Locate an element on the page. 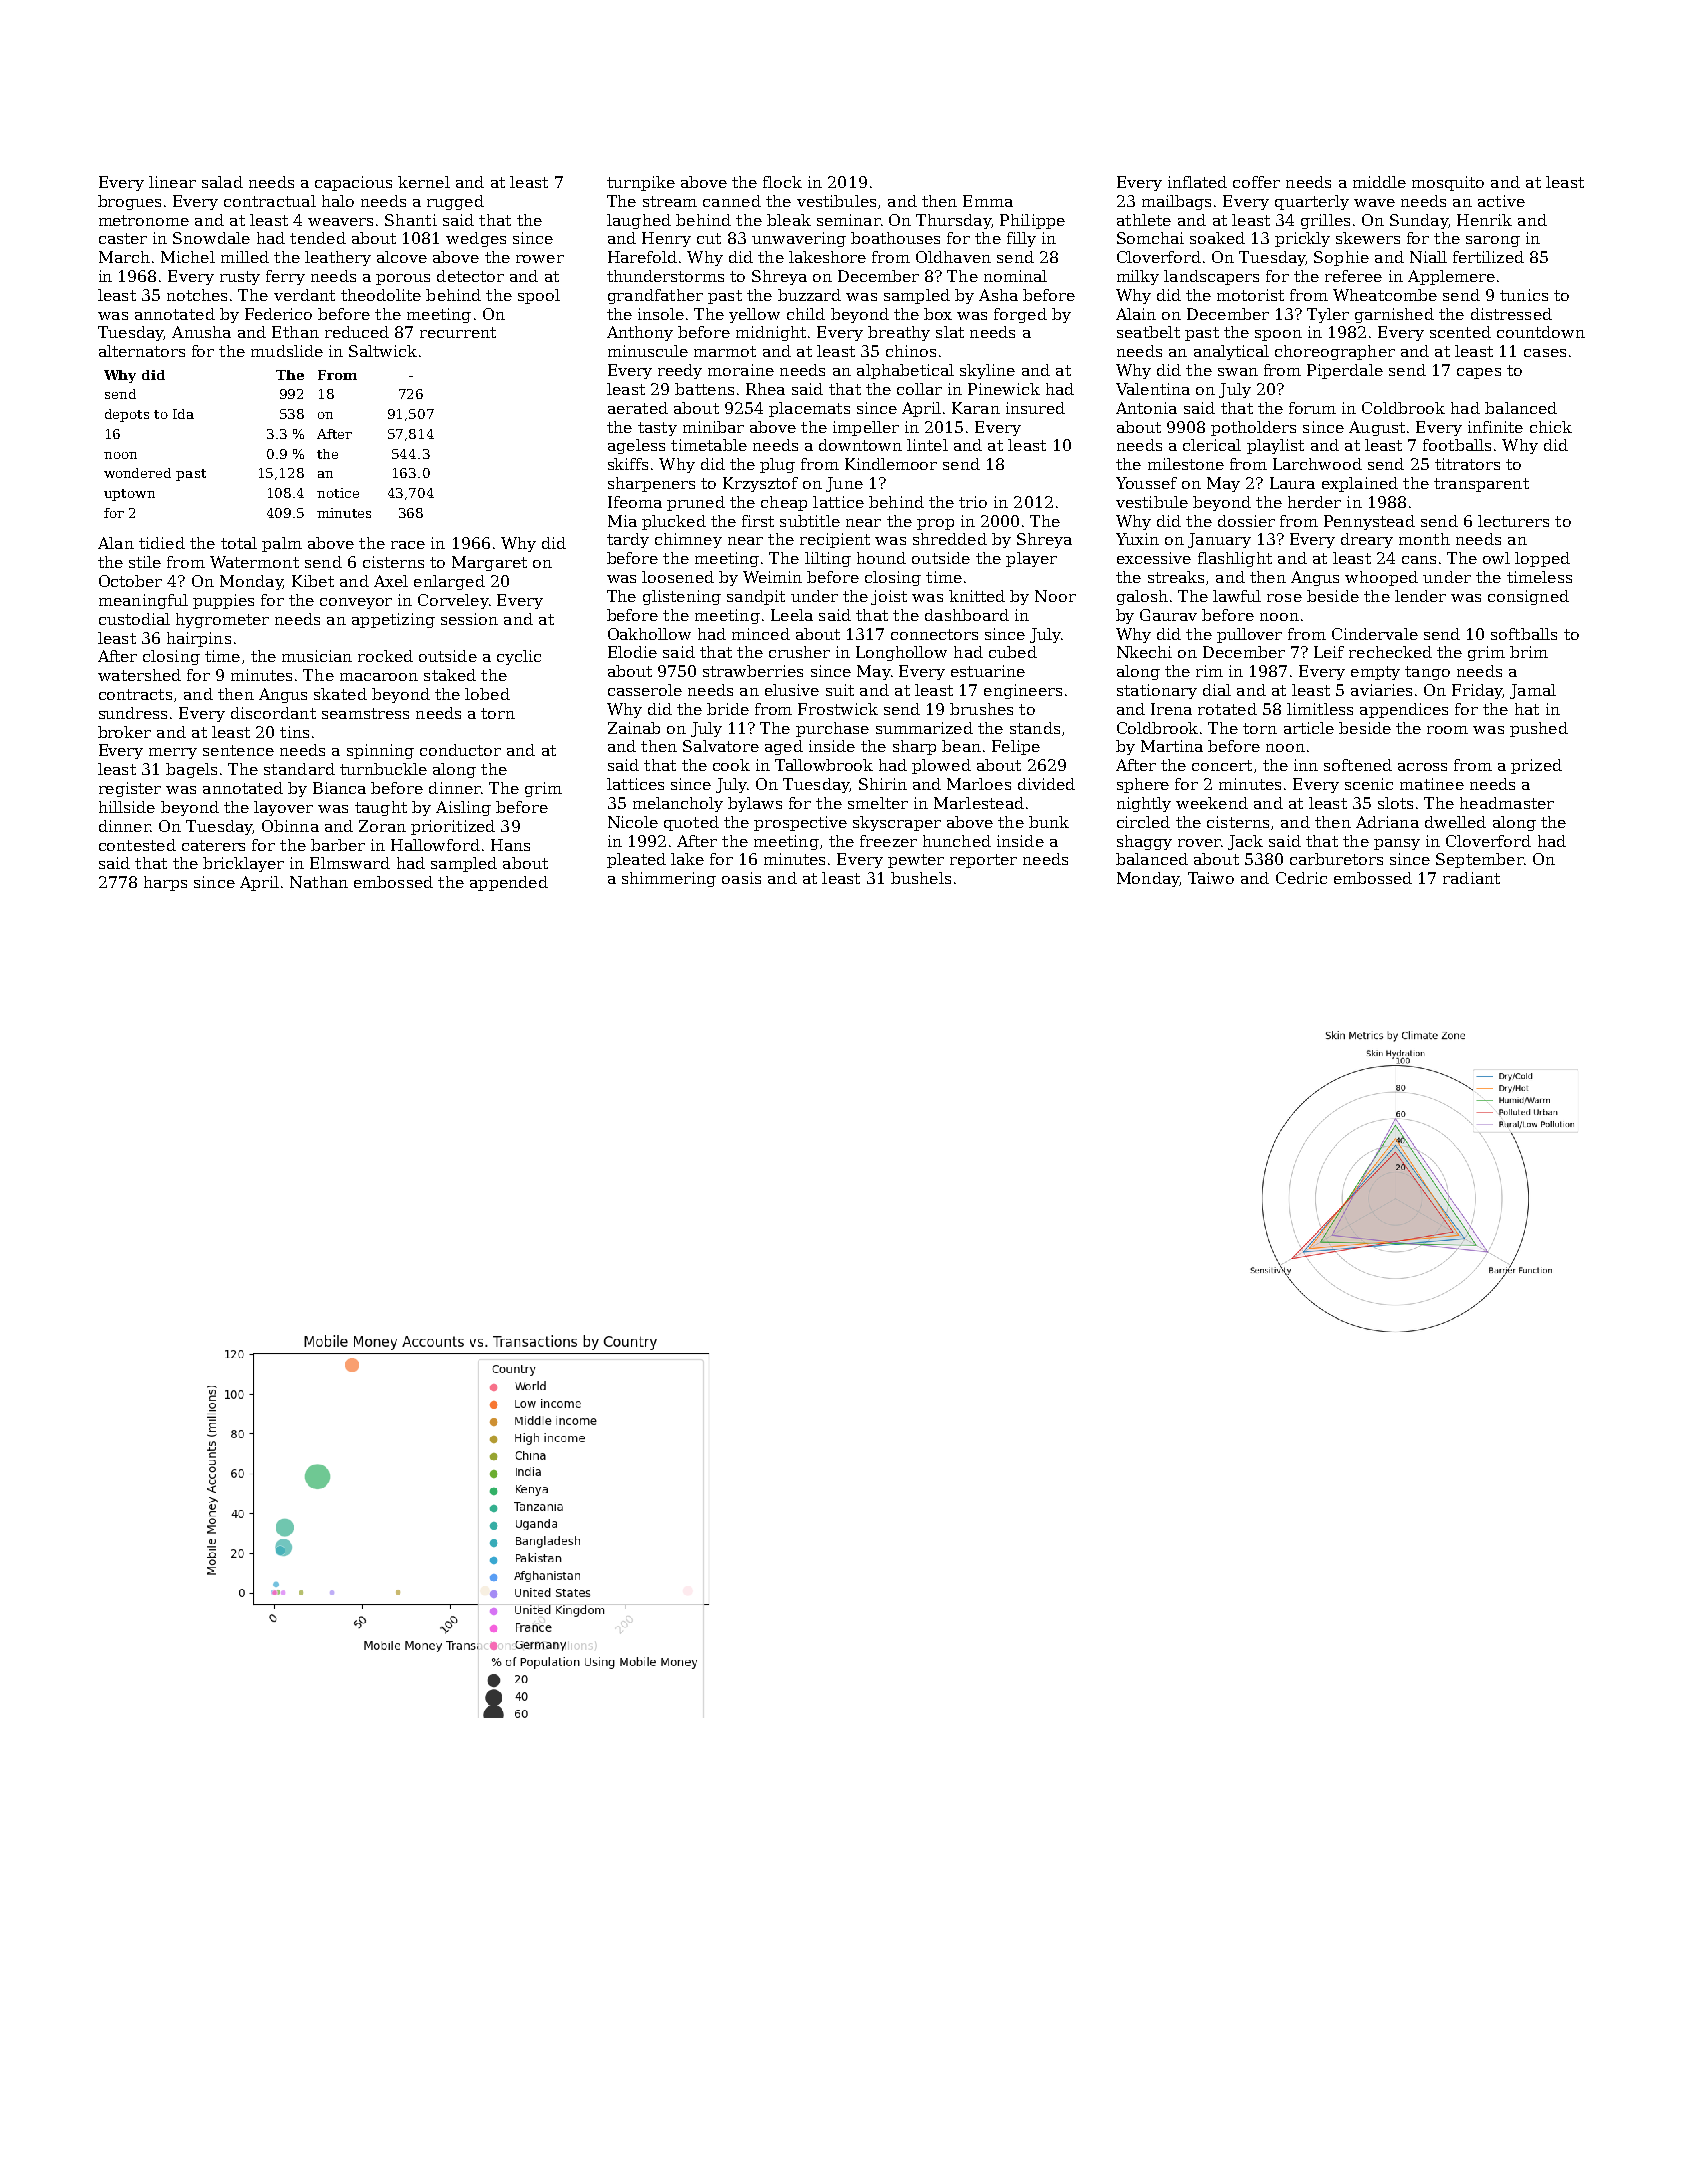 The width and height of the page is (1683, 2178). Corveley is located at coordinates (453, 601).
